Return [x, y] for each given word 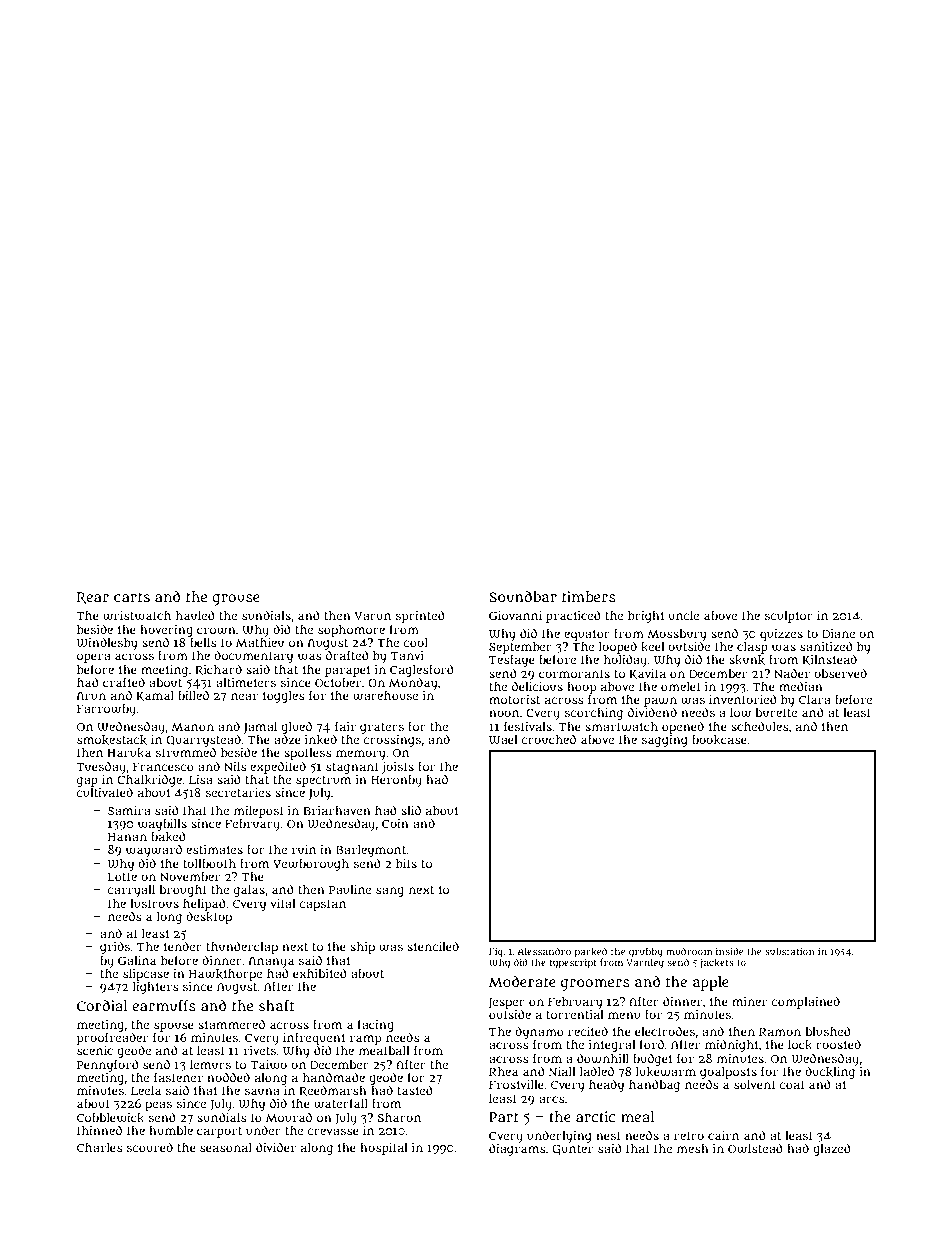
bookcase [719, 740]
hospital [384, 1149]
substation [790, 951]
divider [276, 1147]
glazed [832, 1149]
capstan [322, 905]
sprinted [420, 616]
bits [406, 863]
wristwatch [137, 616]
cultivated [104, 792]
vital [283, 903]
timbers [589, 596]
